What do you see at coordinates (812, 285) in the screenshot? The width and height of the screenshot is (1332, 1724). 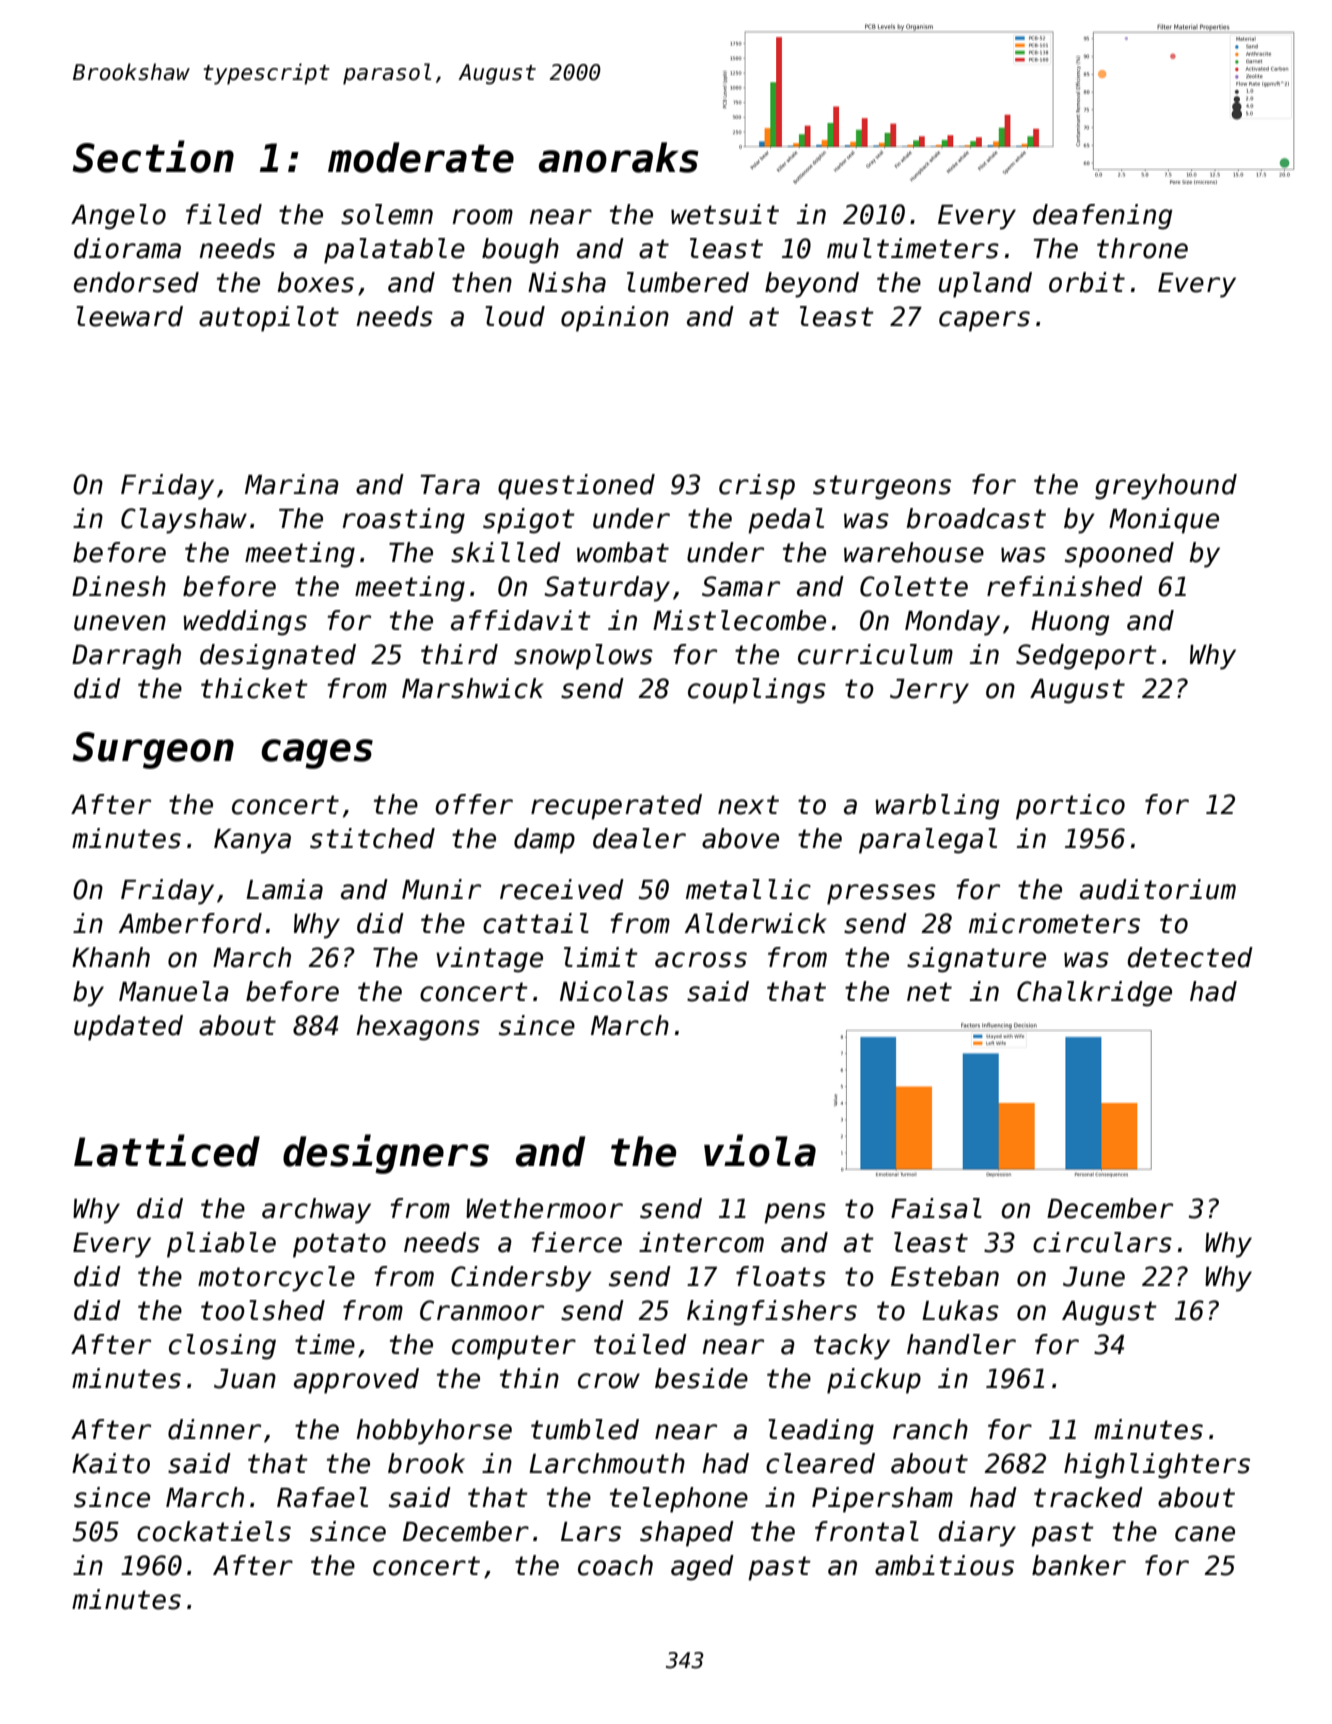 I see `beyond` at bounding box center [812, 285].
